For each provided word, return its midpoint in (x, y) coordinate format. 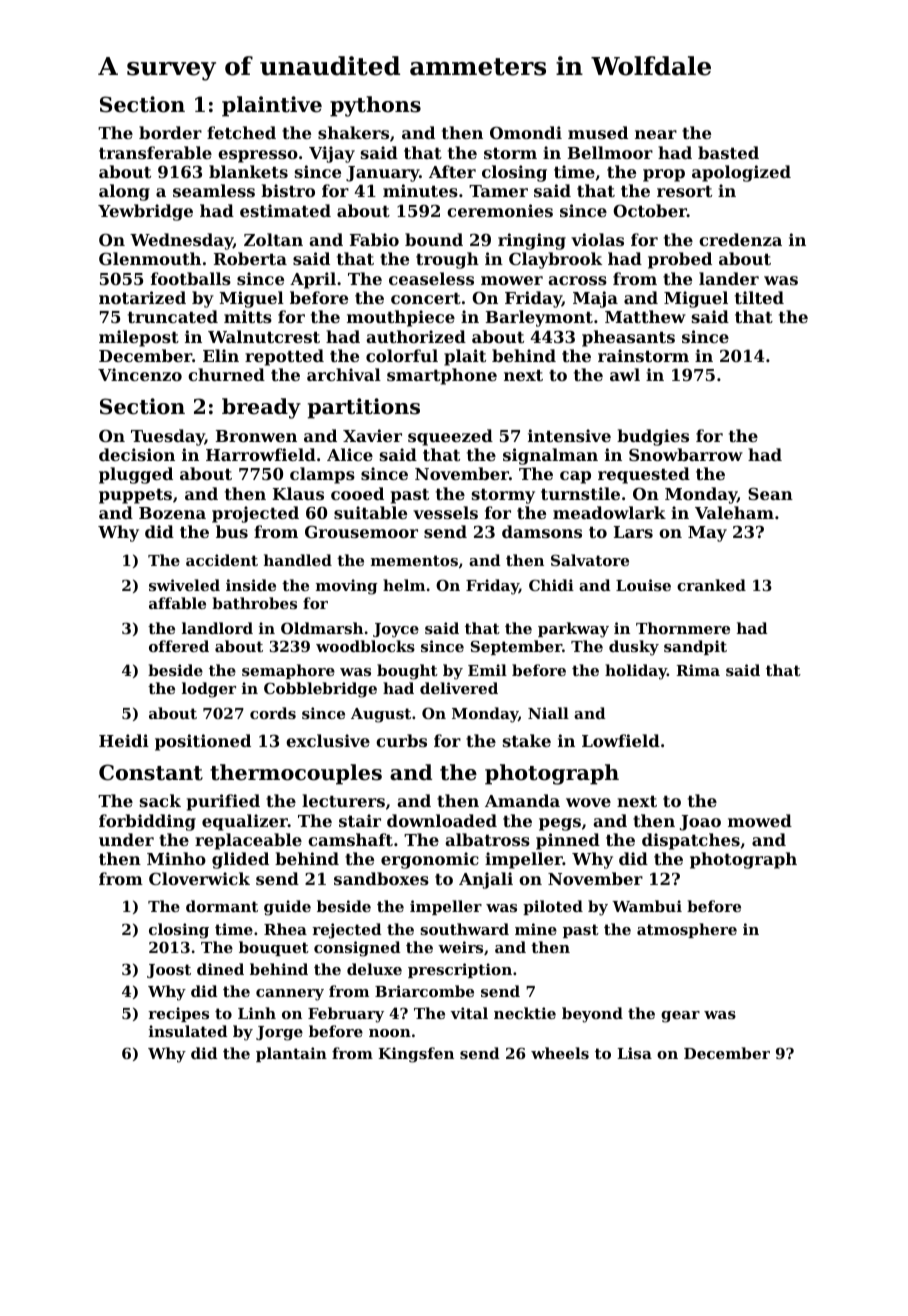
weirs (460, 947)
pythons (375, 106)
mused (598, 132)
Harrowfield (261, 454)
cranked (711, 585)
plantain (291, 1054)
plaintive (272, 106)
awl (625, 374)
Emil (487, 670)
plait (465, 357)
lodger (209, 690)
